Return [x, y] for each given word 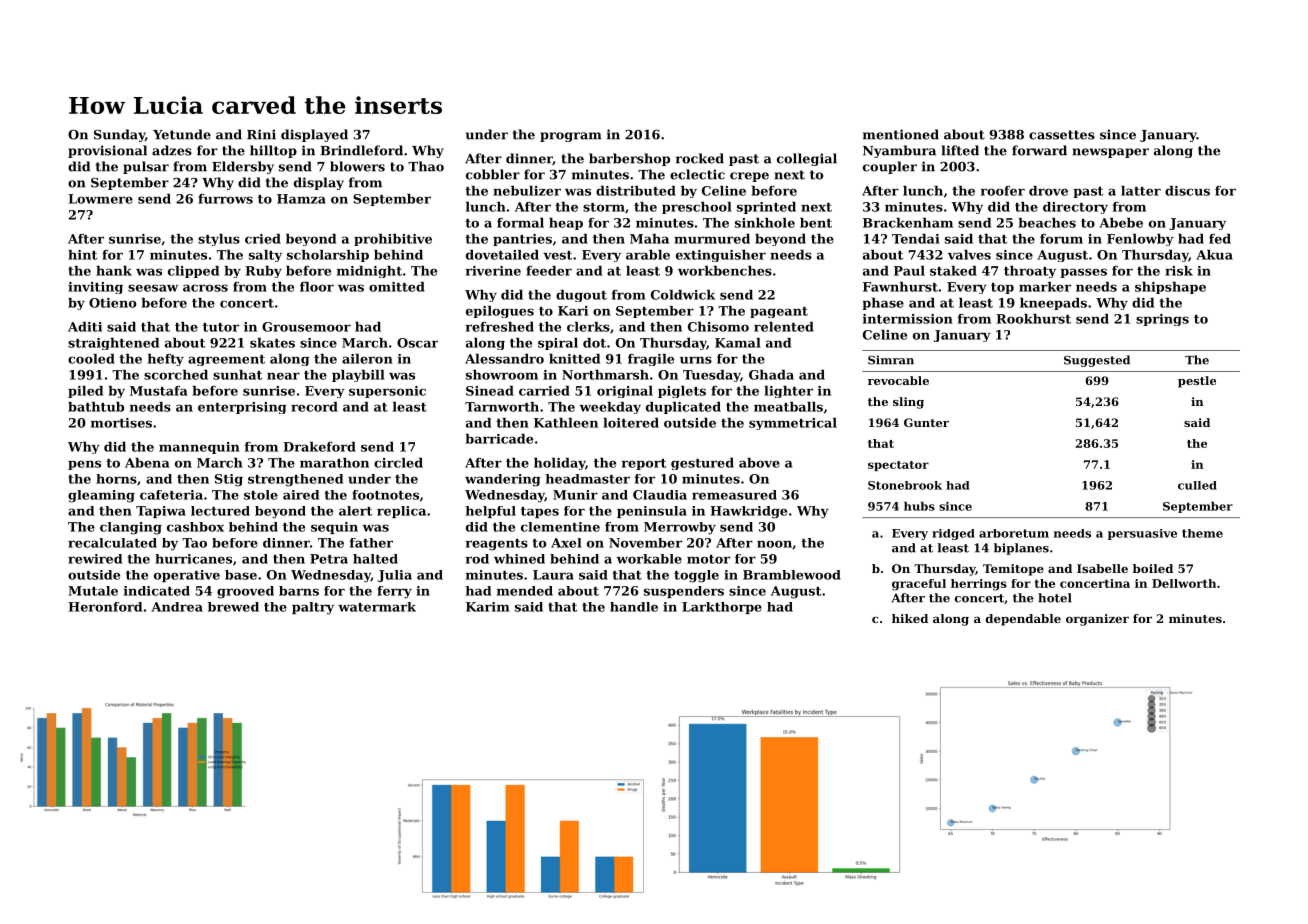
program [571, 137]
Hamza [301, 199]
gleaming [101, 496]
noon [774, 544]
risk [1179, 271]
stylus [219, 240]
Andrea [177, 607]
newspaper [1110, 153]
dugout [581, 296]
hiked [910, 618]
